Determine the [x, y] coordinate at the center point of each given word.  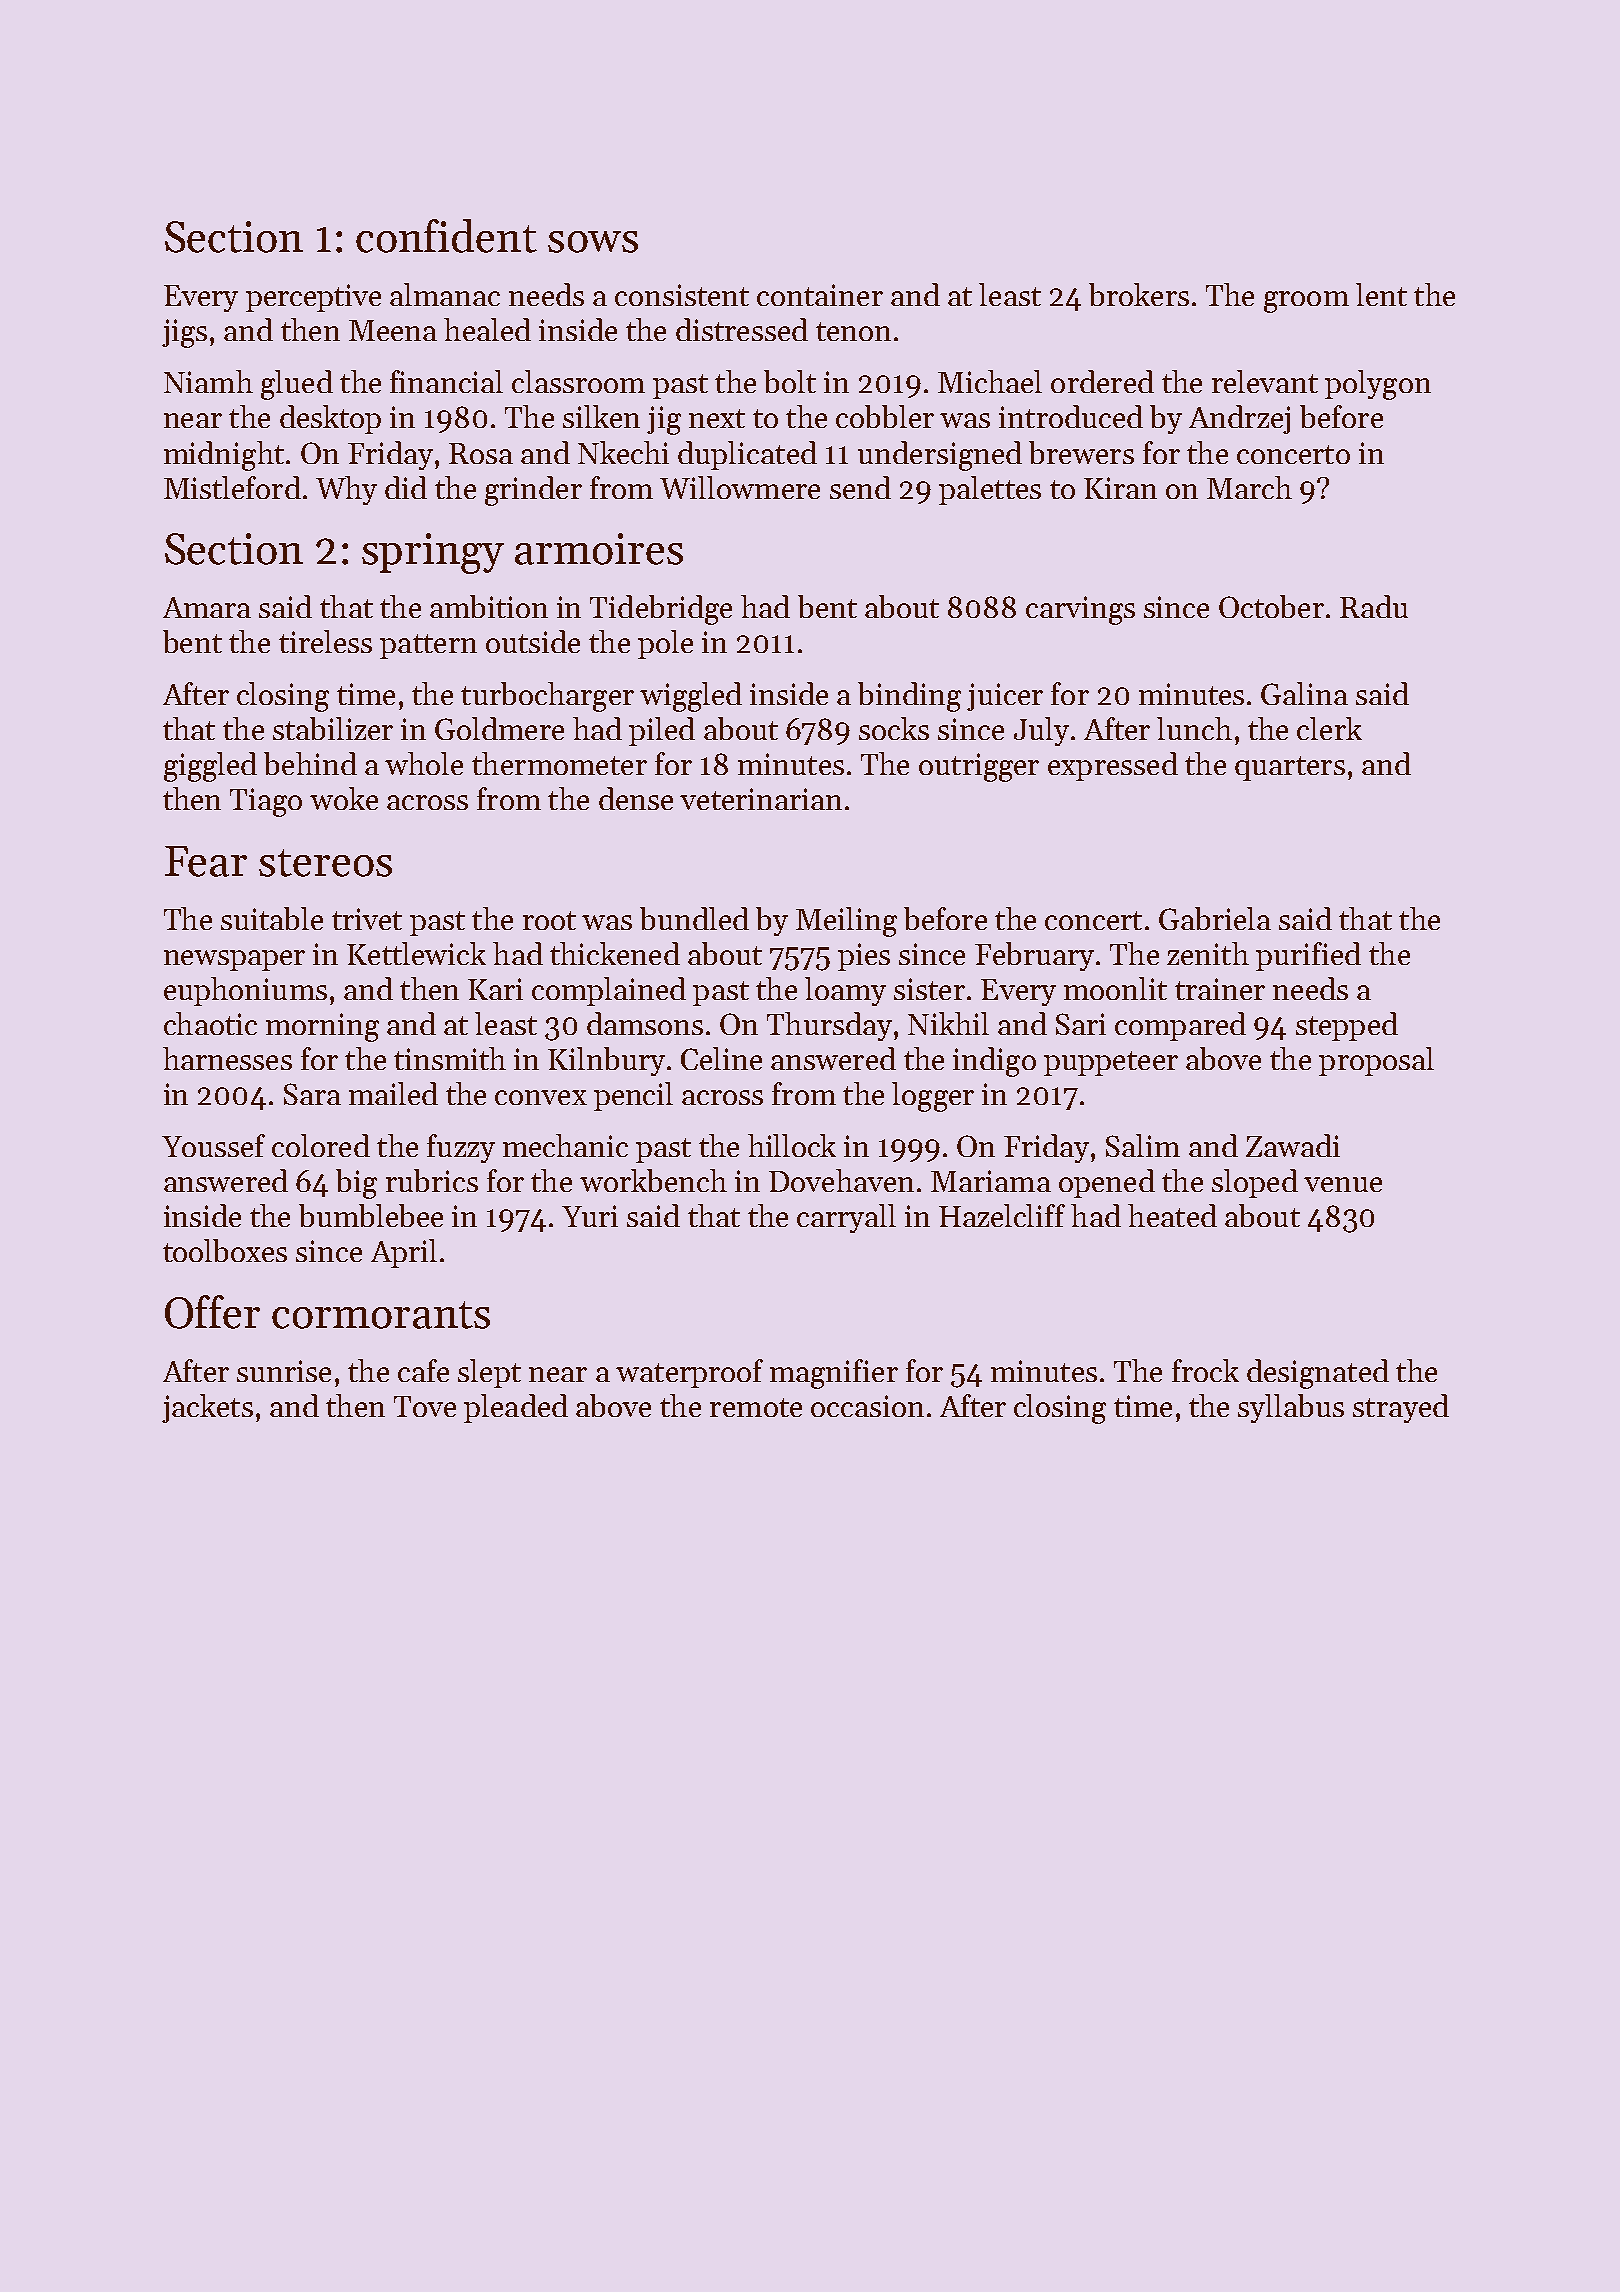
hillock [792, 1145]
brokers [1139, 294]
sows [593, 242]
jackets [207, 1408]
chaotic [210, 1023]
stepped [1347, 1026]
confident [446, 236]
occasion [867, 1406]
